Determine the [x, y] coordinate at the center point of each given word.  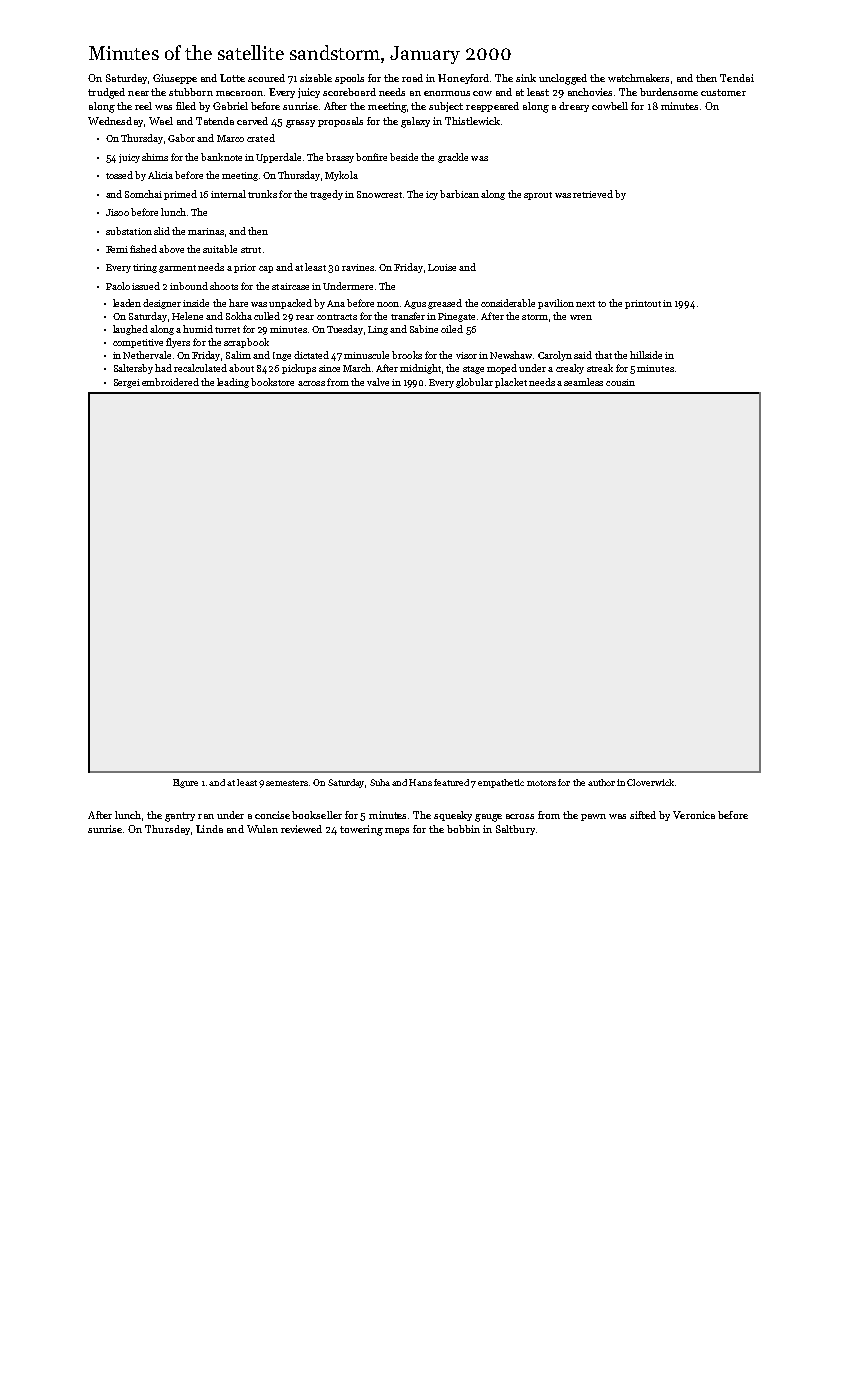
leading [233, 383]
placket [511, 383]
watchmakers [638, 78]
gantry [180, 817]
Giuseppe [175, 79]
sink [526, 78]
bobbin [463, 829]
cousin [620, 382]
